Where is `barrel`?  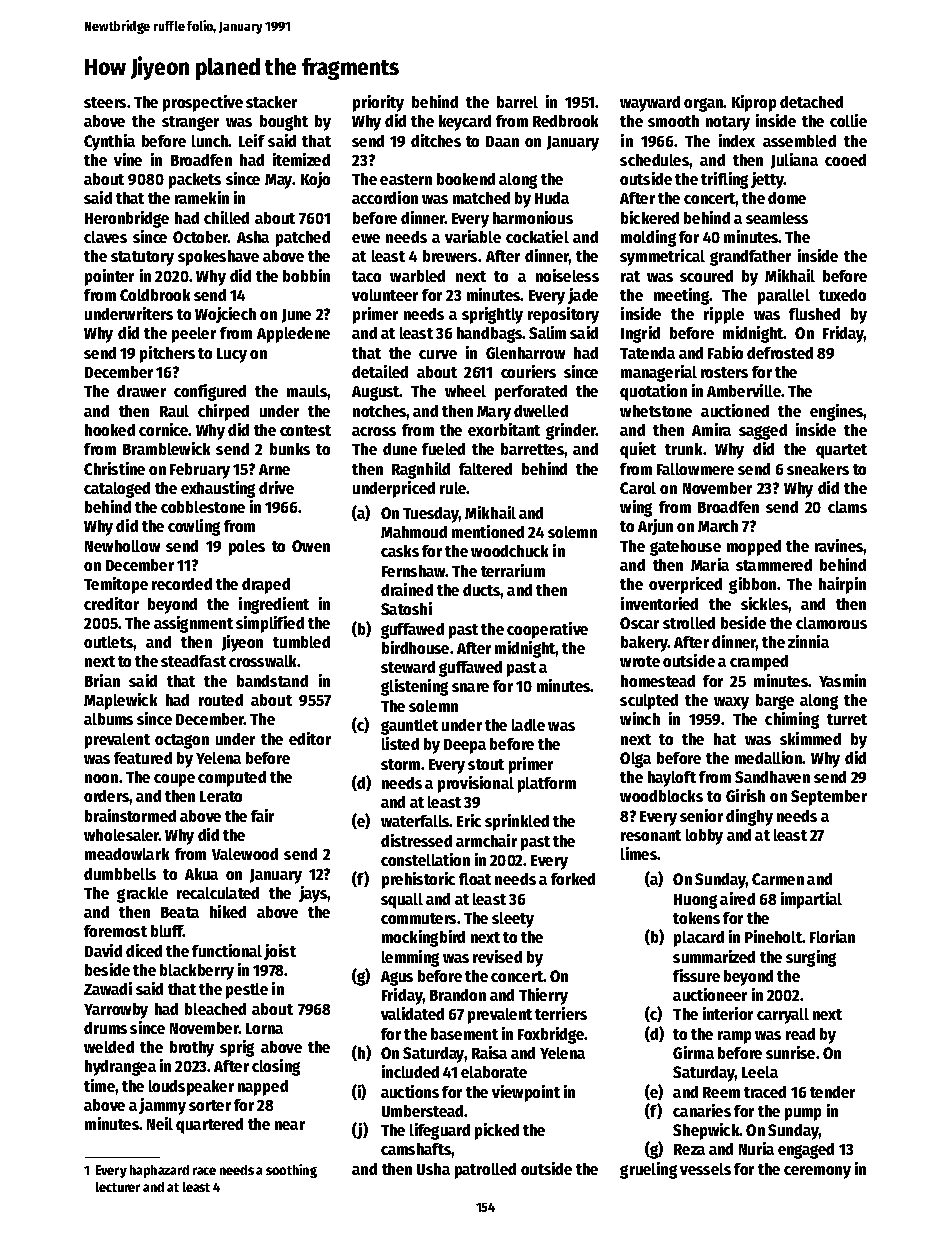
barrel is located at coordinates (517, 102).
